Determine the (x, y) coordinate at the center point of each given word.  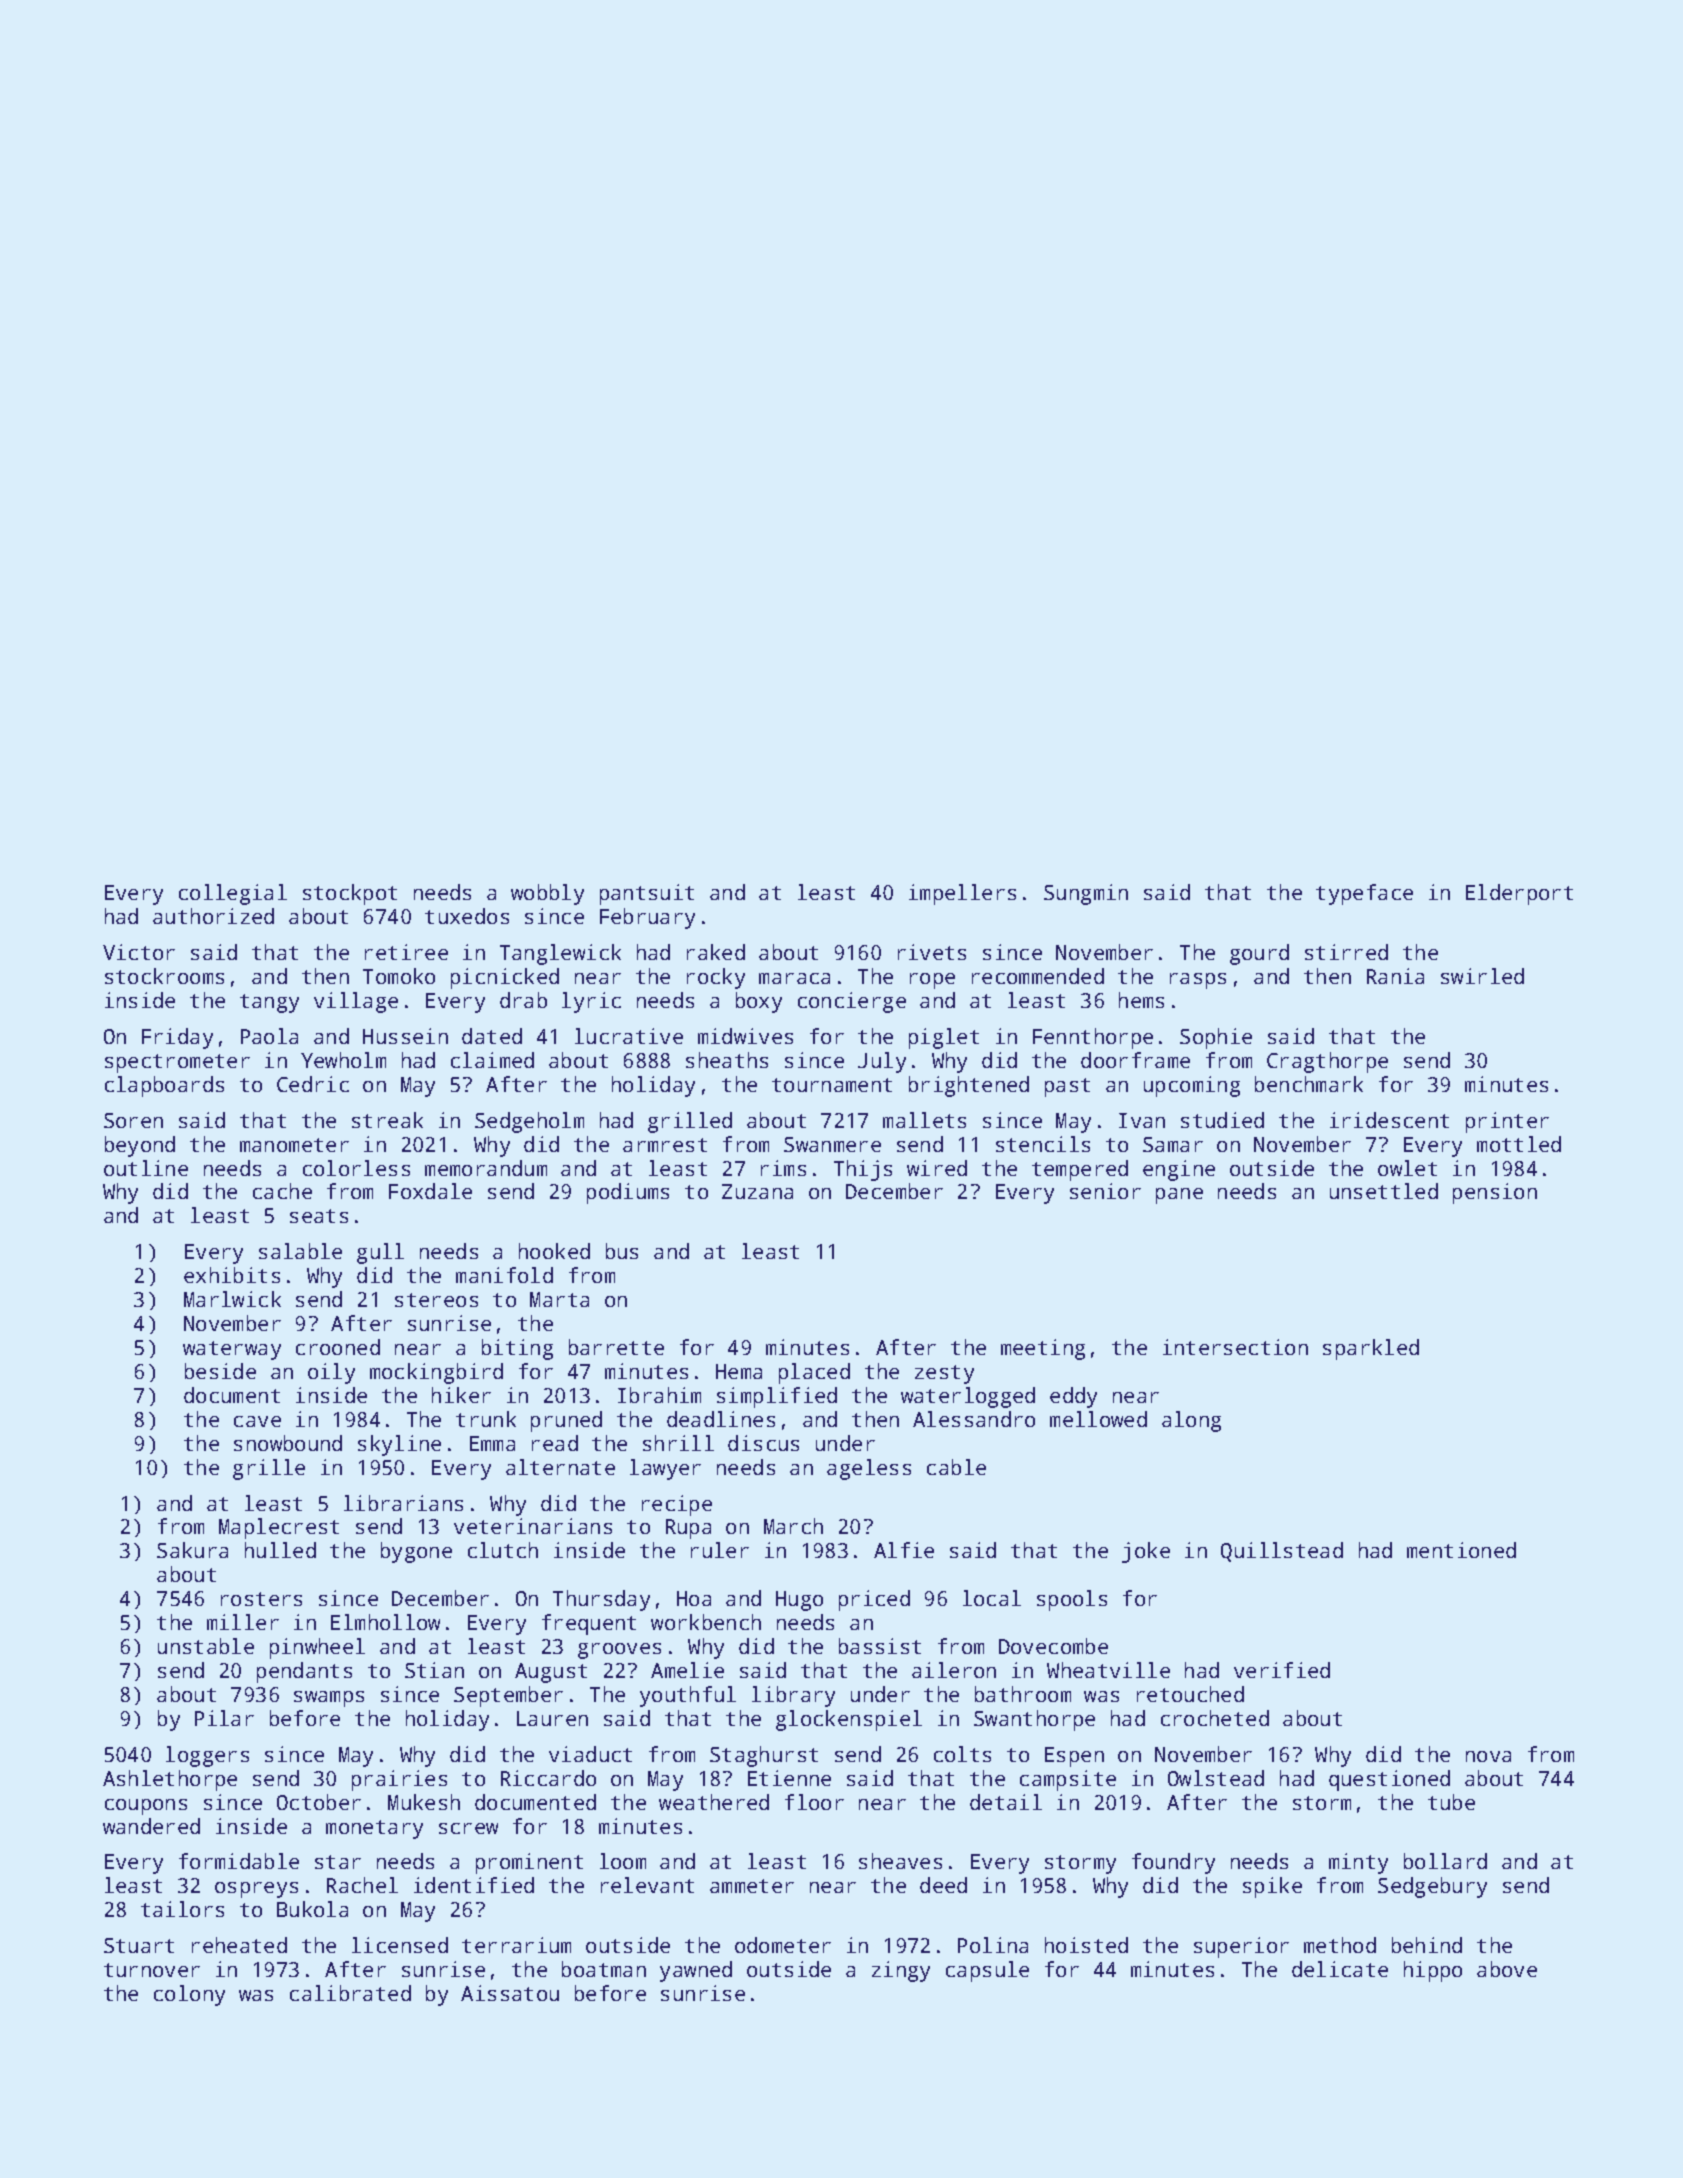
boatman (604, 1969)
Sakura (192, 1550)
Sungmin (1086, 894)
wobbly (547, 894)
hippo (1433, 1971)
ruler (720, 1550)
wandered (151, 1826)
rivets (932, 952)
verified (1282, 1670)
